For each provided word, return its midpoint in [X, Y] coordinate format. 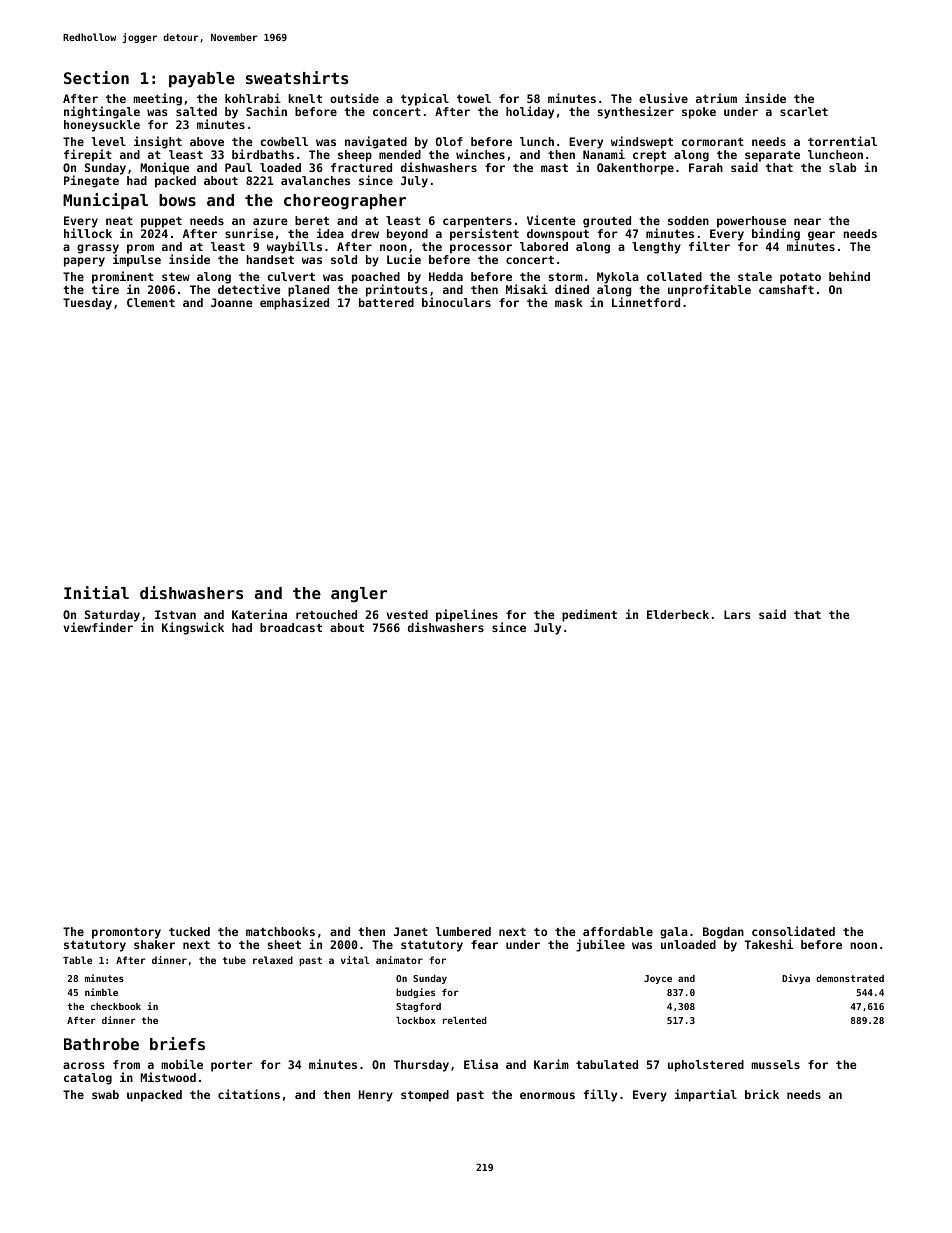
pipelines [467, 615]
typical [425, 99]
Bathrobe [101, 1044]
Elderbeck [678, 614]
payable [202, 80]
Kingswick [193, 628]
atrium [716, 98]
